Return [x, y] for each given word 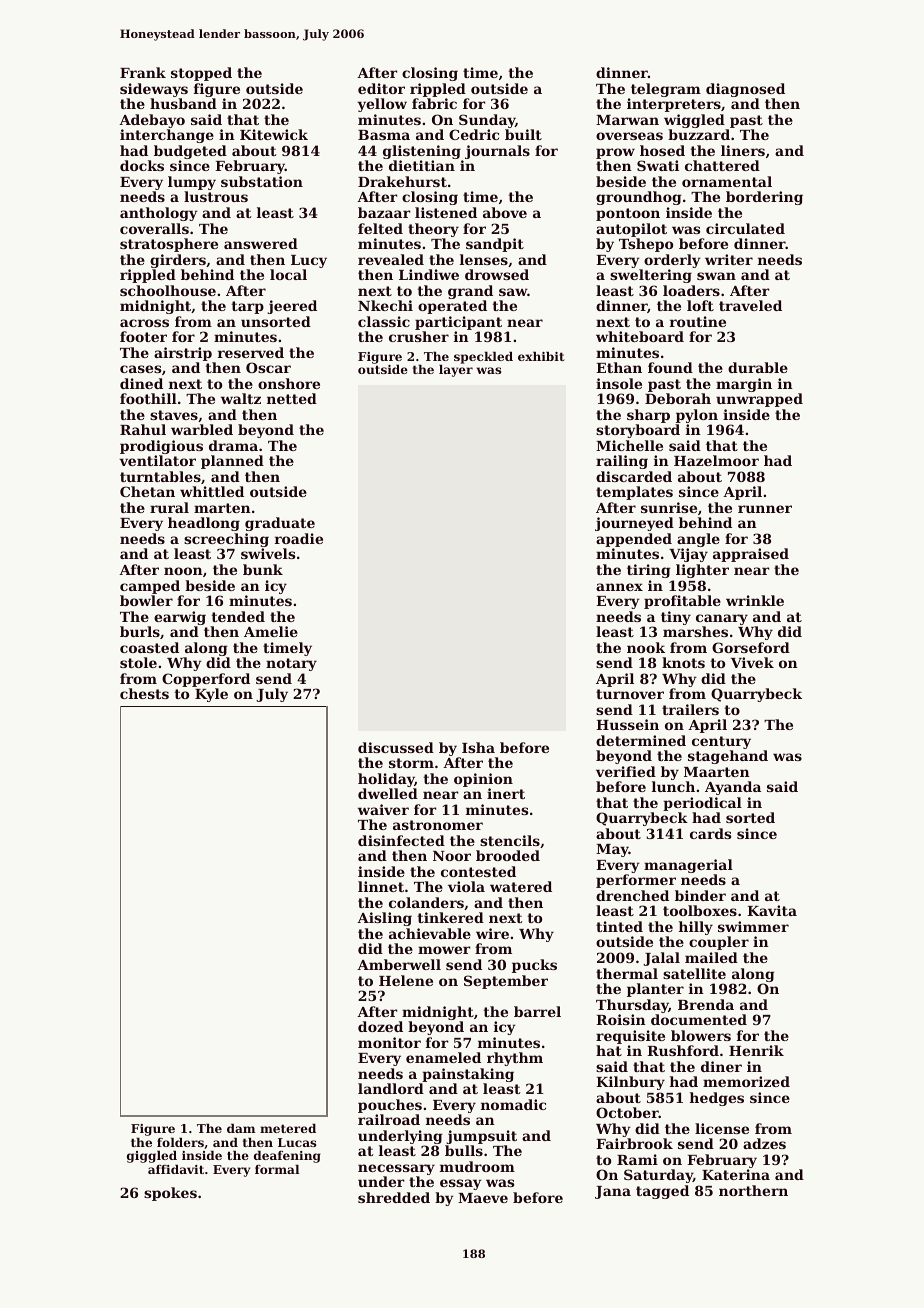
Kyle [211, 695]
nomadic [513, 1104]
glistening [422, 152]
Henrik [756, 1050]
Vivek [752, 662]
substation [262, 181]
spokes [170, 1194]
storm [411, 763]
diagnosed [745, 90]
